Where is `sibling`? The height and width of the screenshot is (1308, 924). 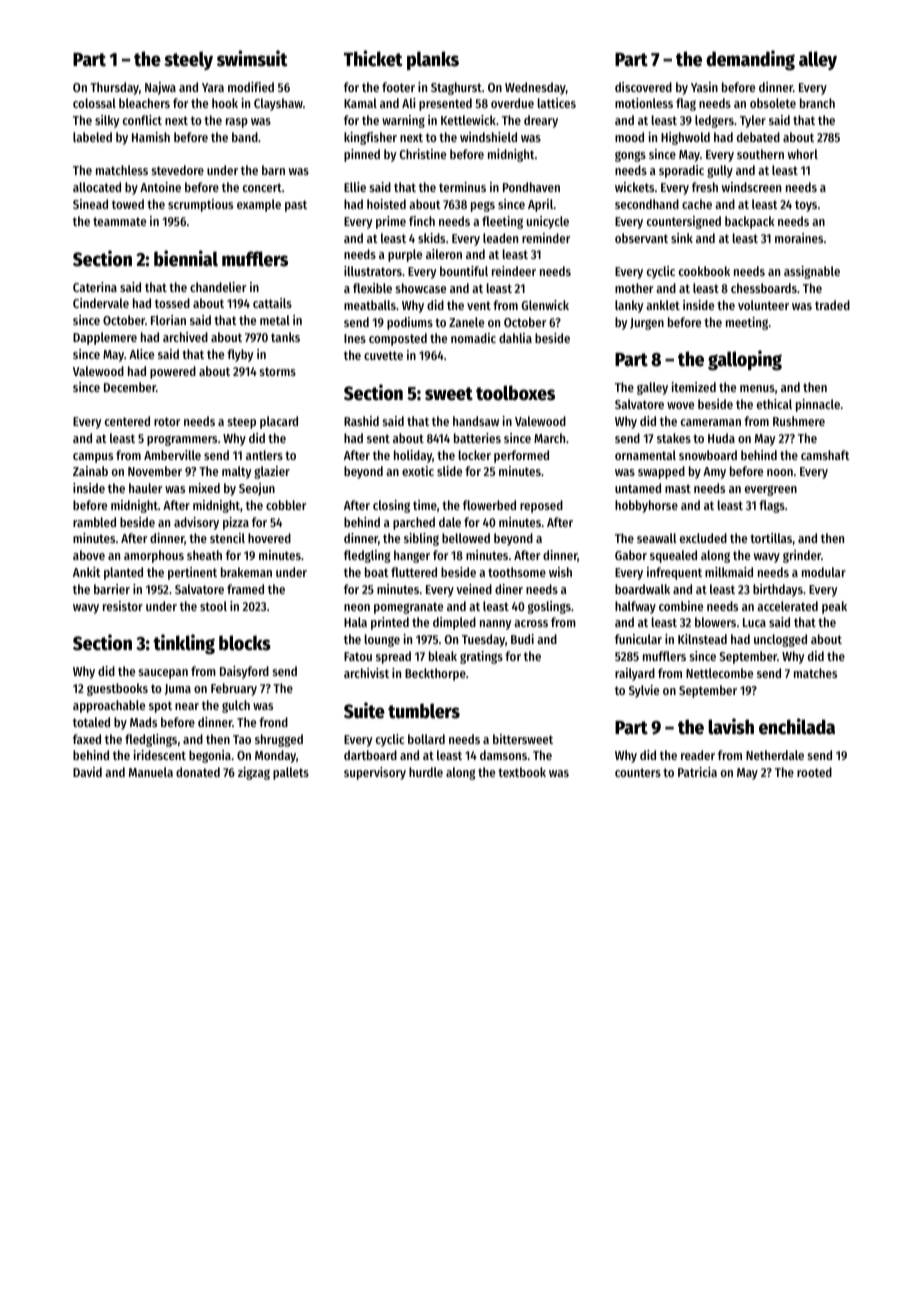 sibling is located at coordinates (421, 539).
